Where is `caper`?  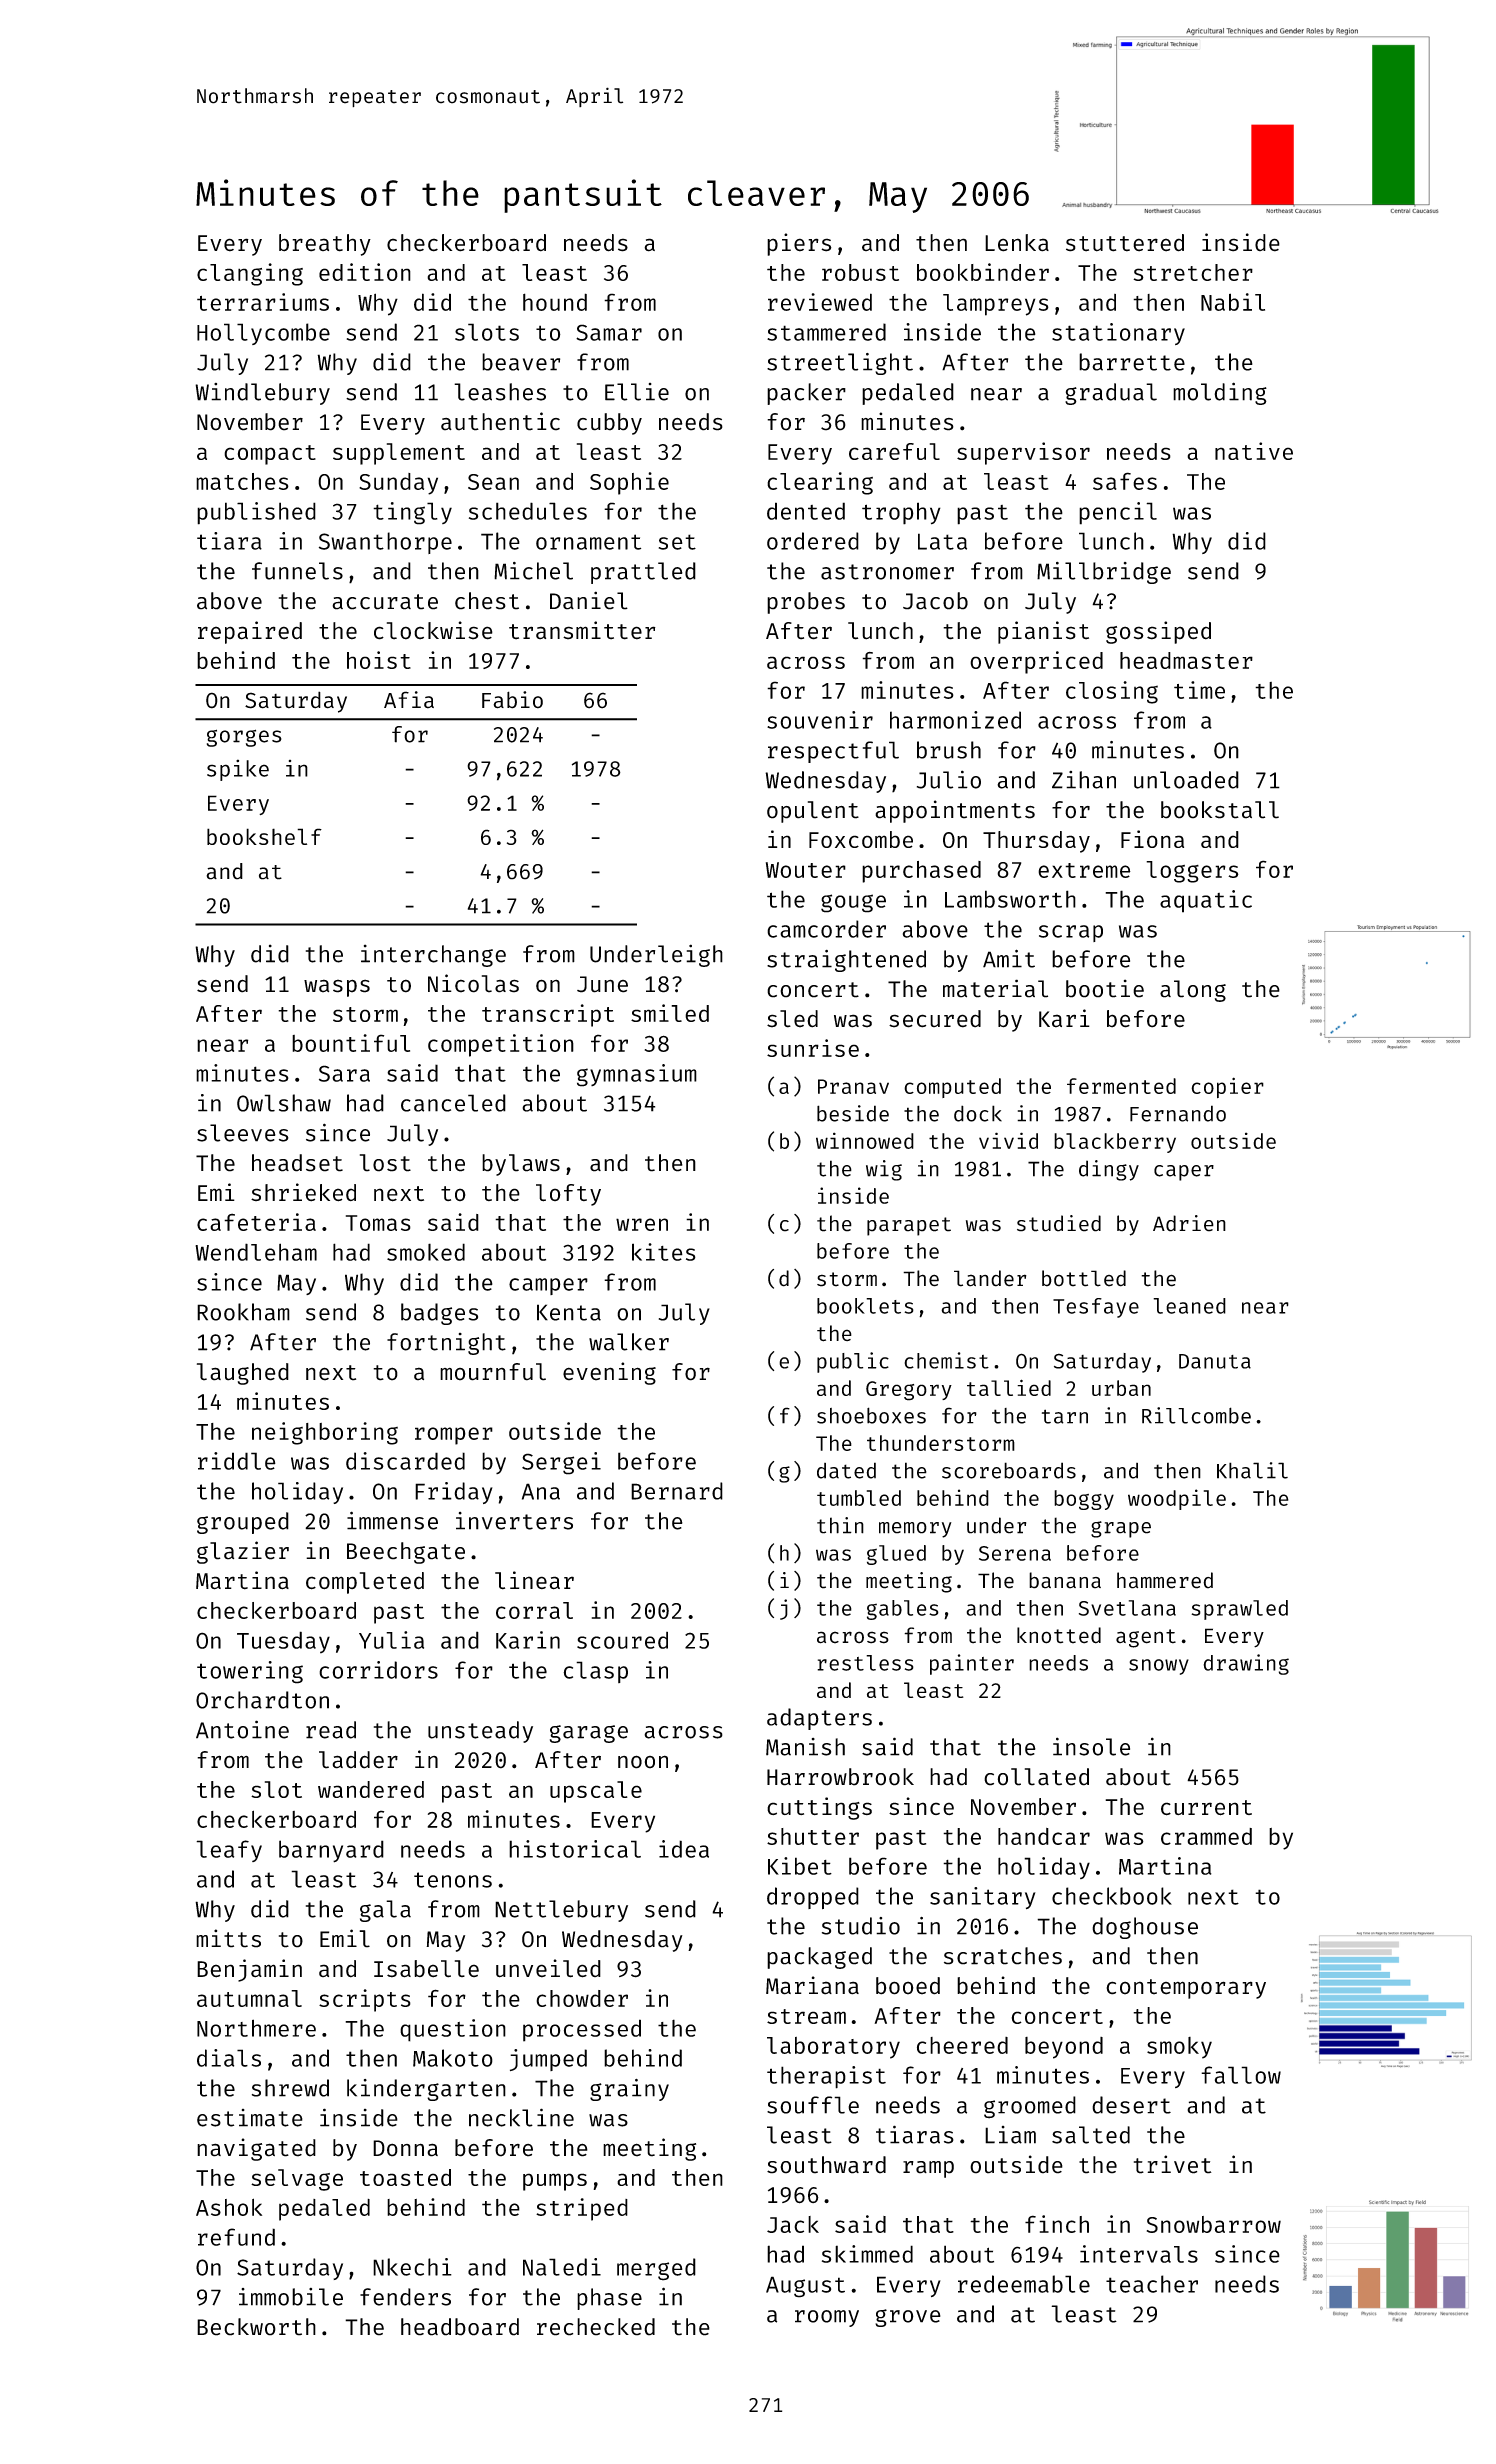
caper is located at coordinates (1184, 1173).
